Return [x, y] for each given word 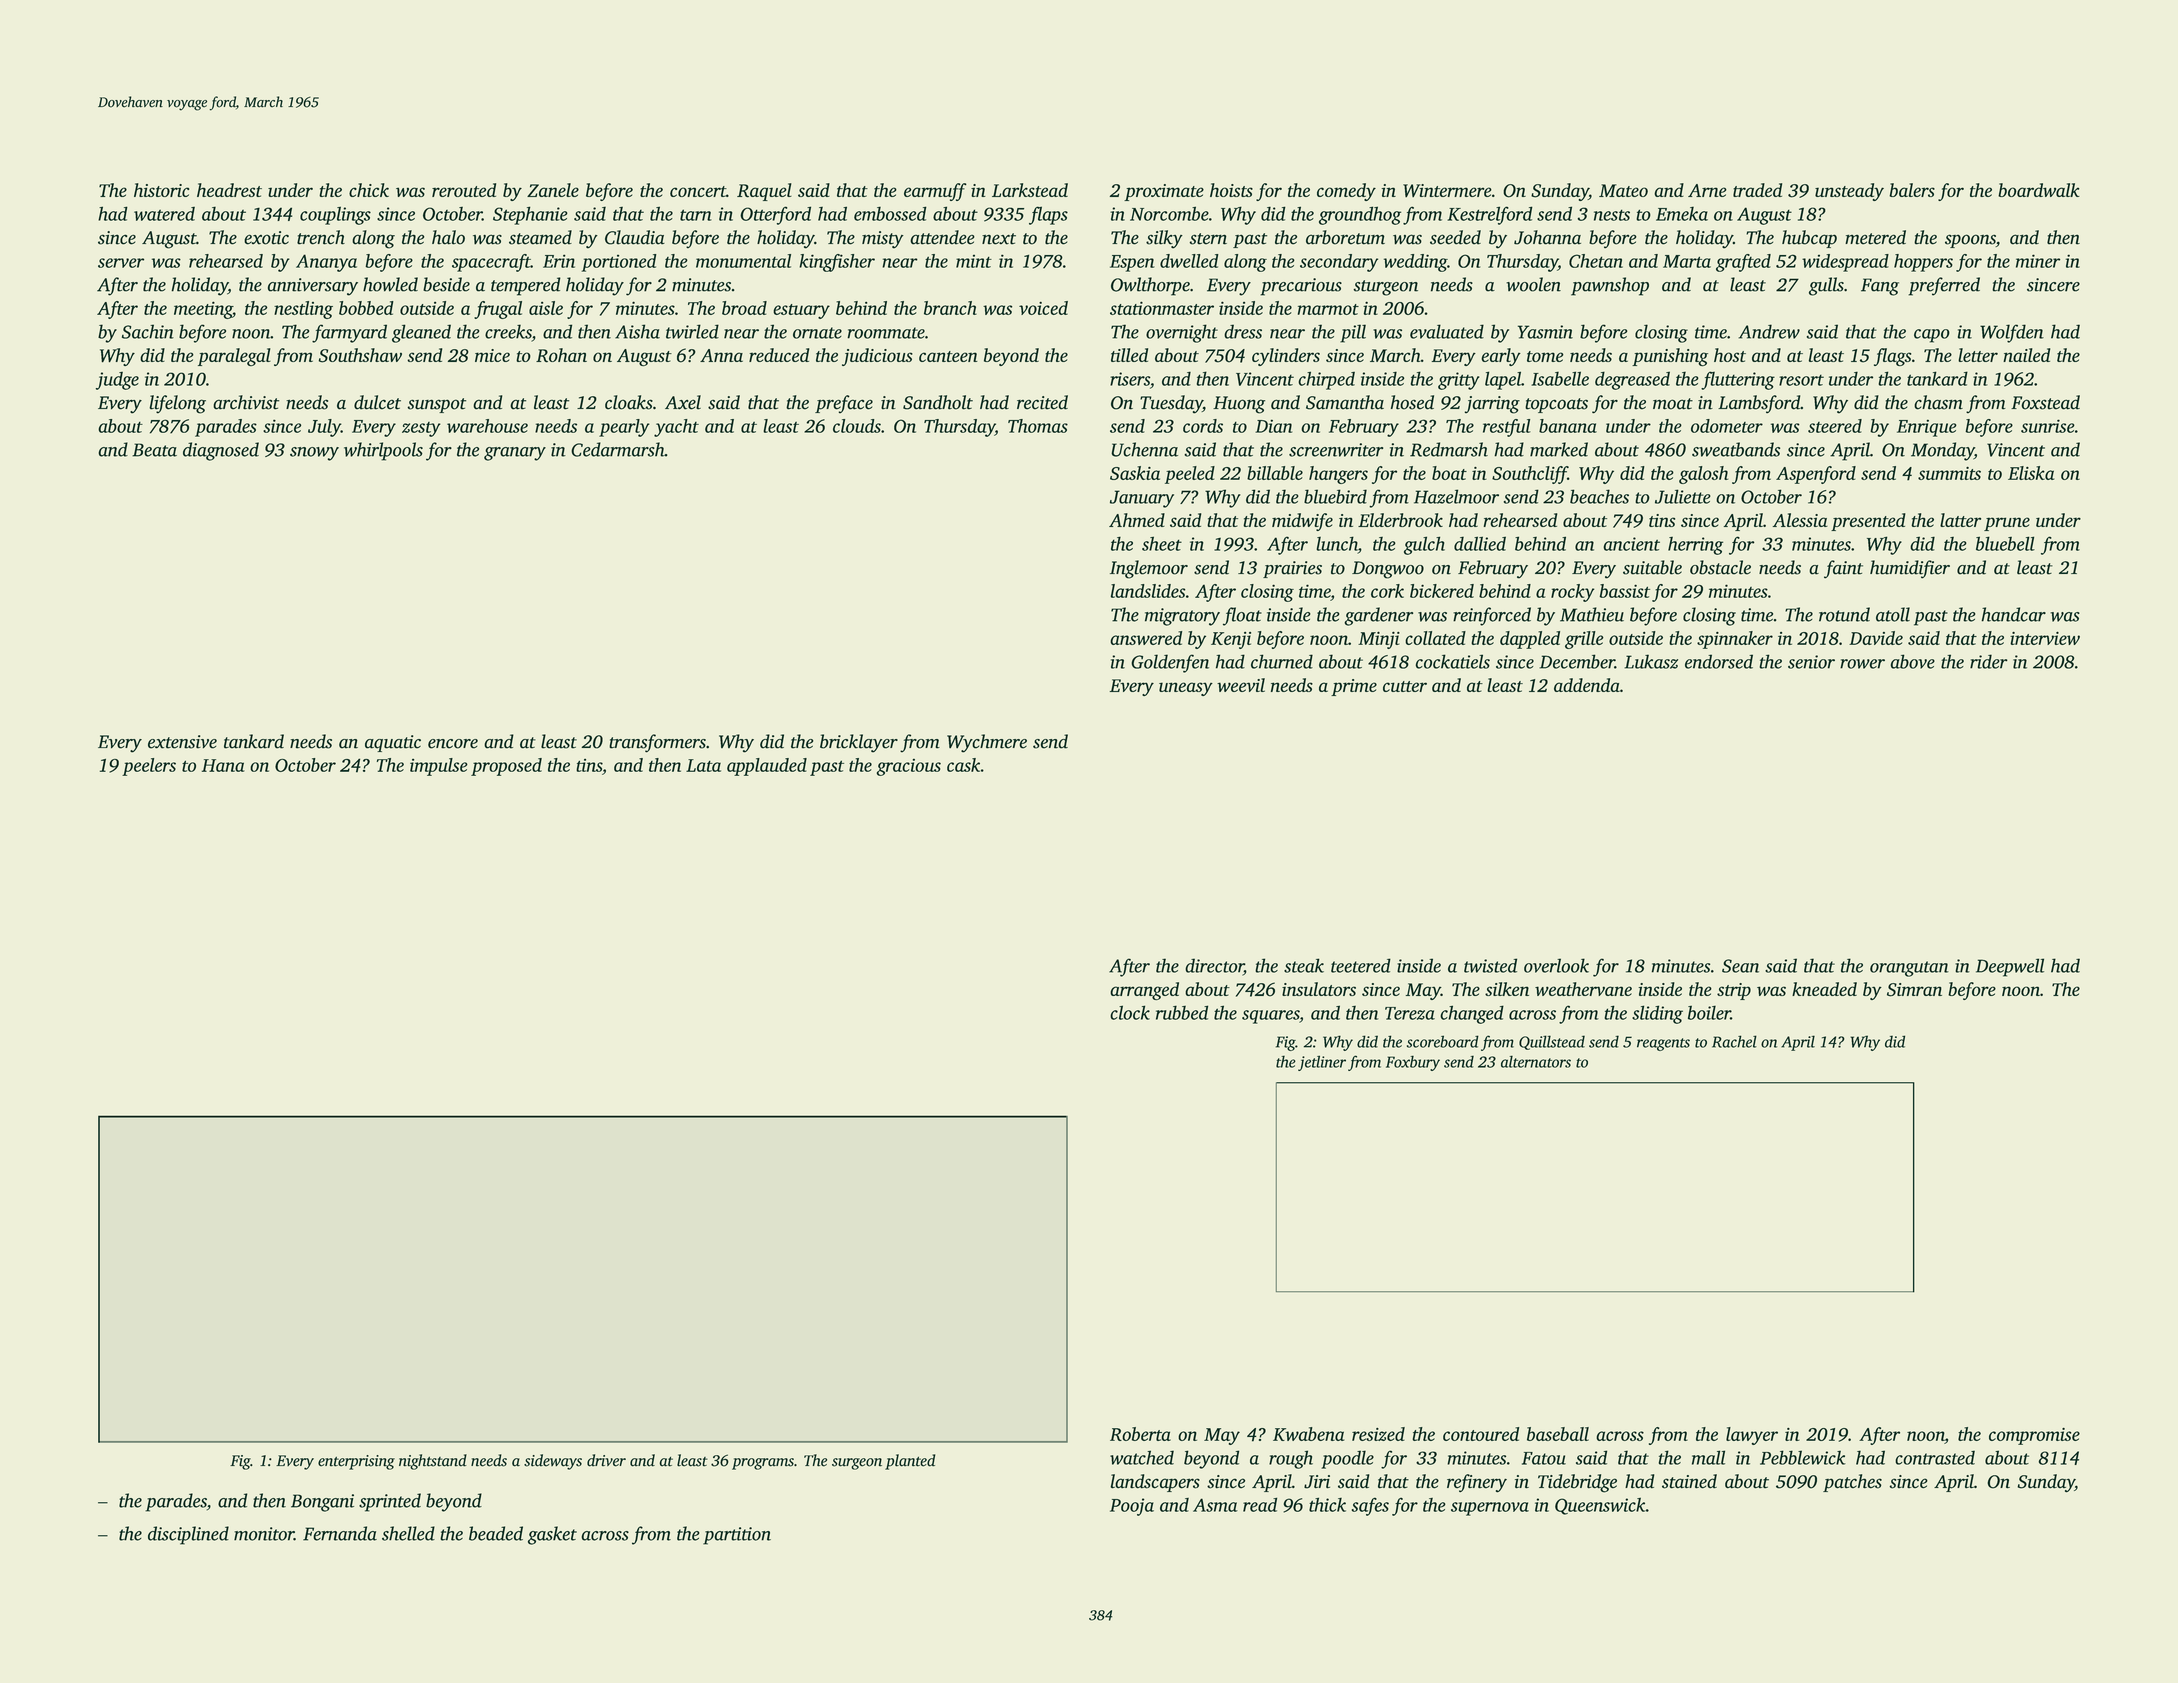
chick [369, 190]
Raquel [764, 192]
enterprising [356, 1462]
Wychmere [987, 743]
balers [1912, 190]
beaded [496, 1533]
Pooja [1132, 1507]
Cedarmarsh [618, 449]
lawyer [1752, 1436]
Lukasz [1651, 661]
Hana [223, 765]
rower [1862, 664]
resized [1378, 1434]
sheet [1162, 543]
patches [1852, 1483]
